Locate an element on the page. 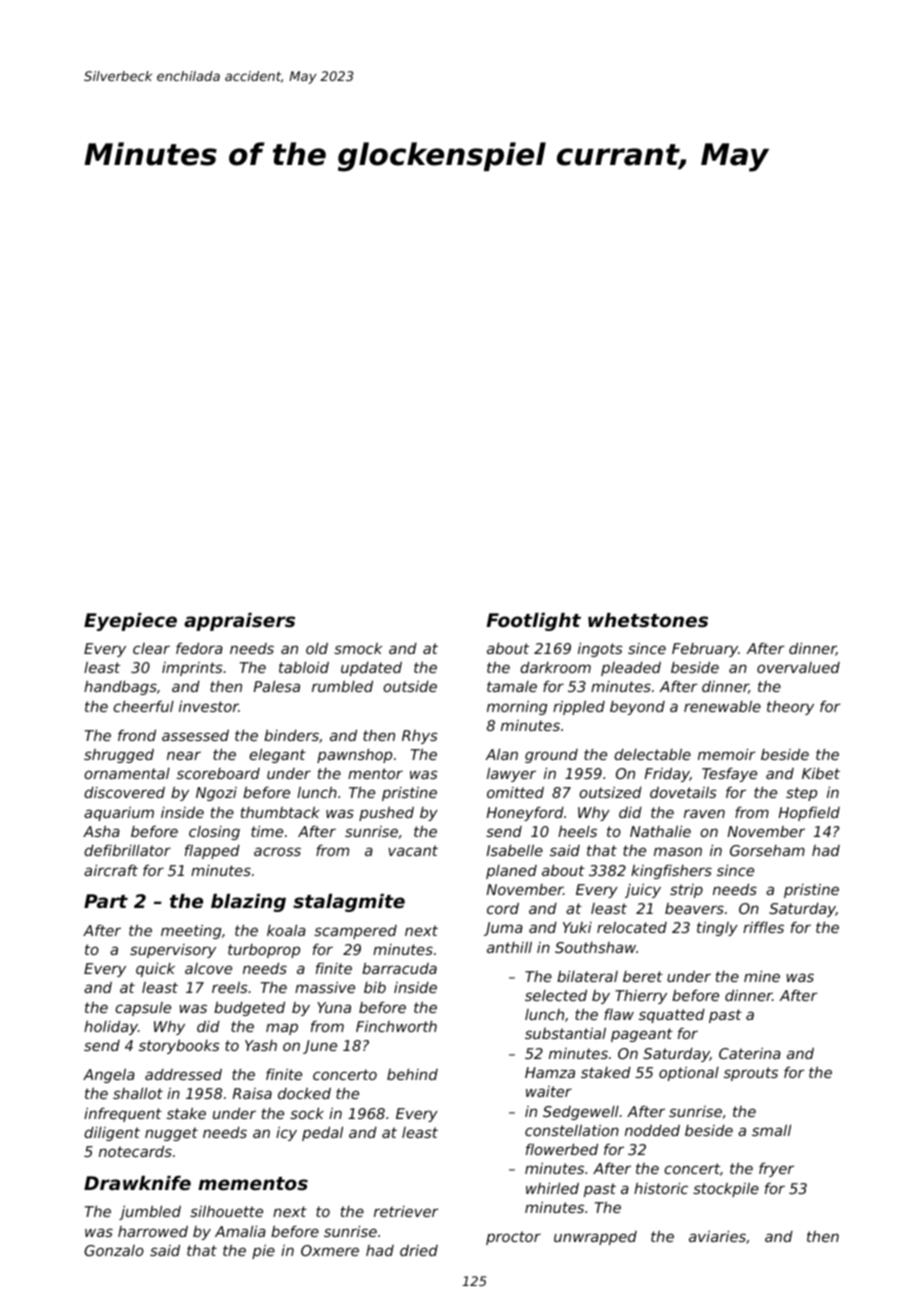  Footlight is located at coordinates (534, 622).
